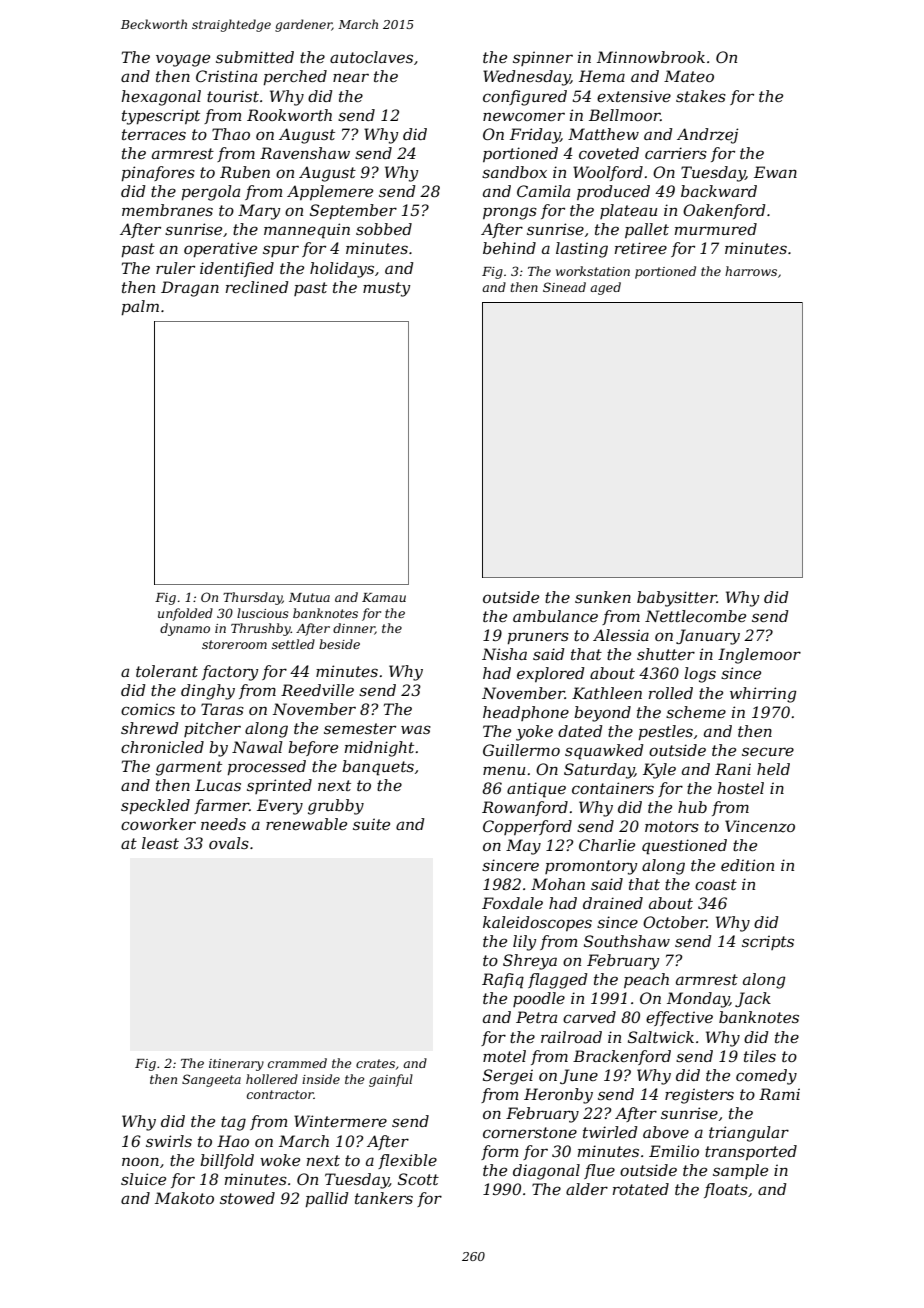  I want to click on Minnowbrook, so click(651, 57).
